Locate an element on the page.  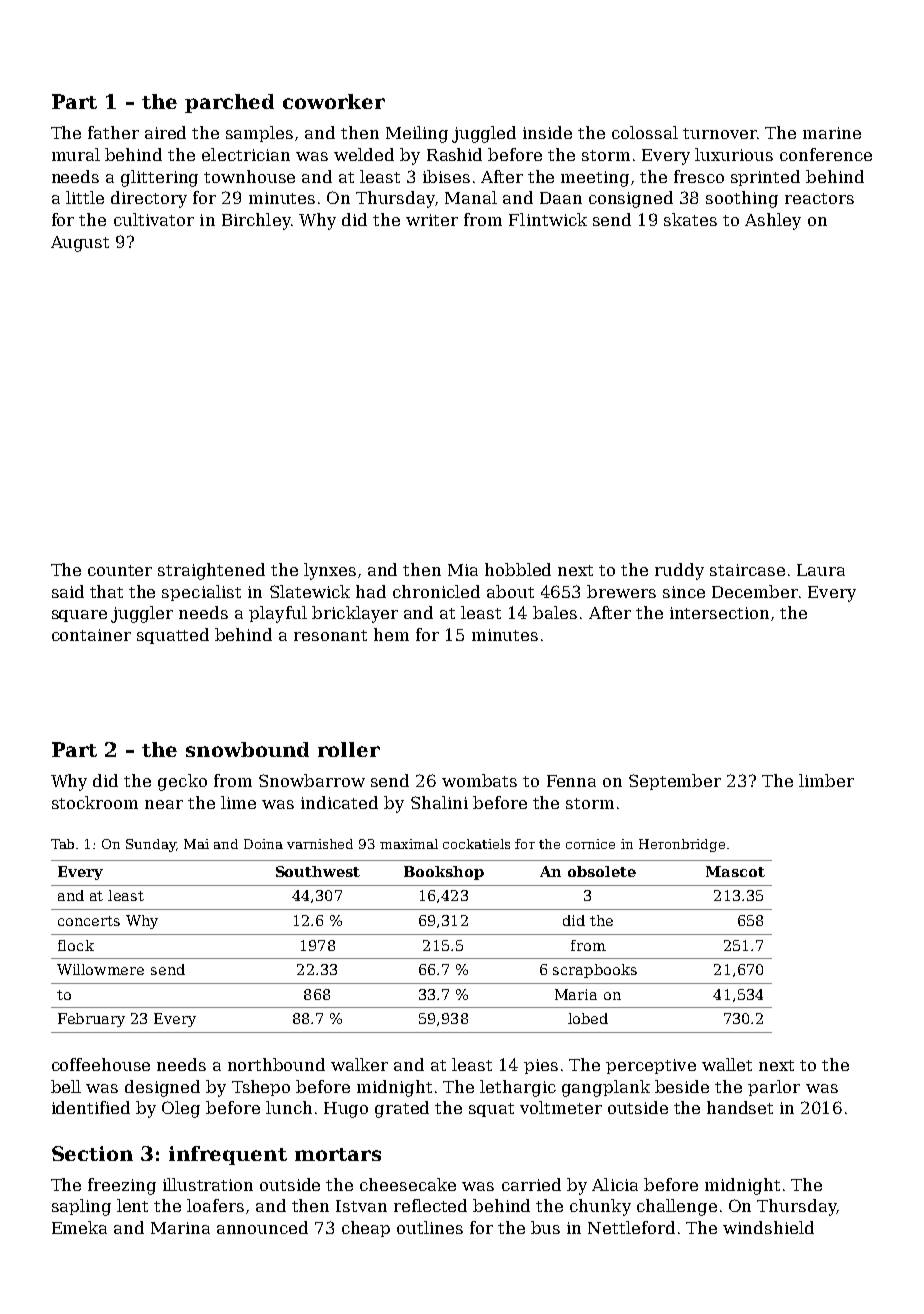
infrequent is located at coordinates (228, 1155).
